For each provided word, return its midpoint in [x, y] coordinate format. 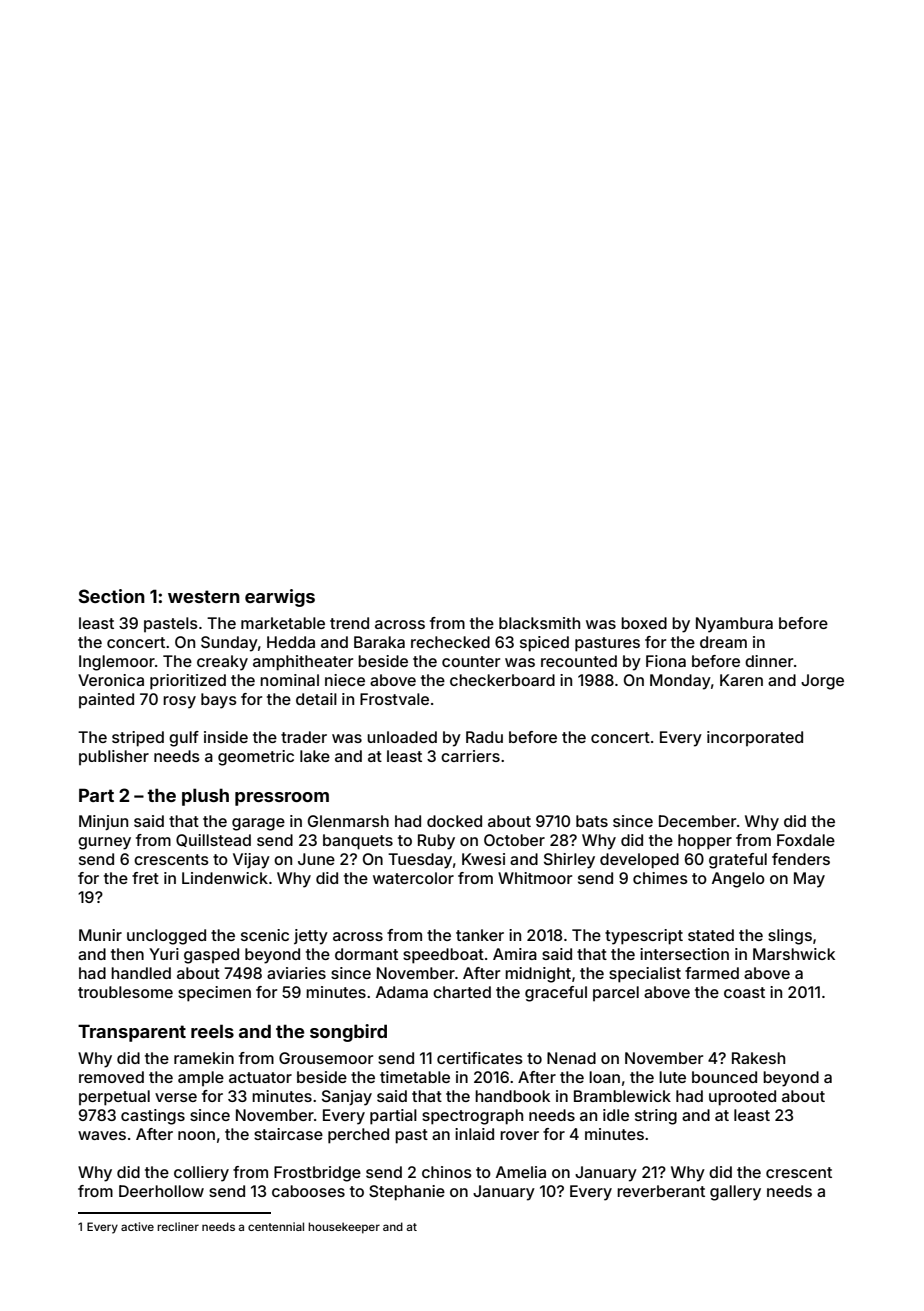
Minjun [103, 822]
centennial [276, 1226]
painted [106, 700]
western [204, 596]
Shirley [569, 861]
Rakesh [758, 1058]
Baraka [379, 642]
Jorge [822, 682]
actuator [260, 1077]
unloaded [402, 737]
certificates [480, 1058]
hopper [705, 842]
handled [141, 973]
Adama [402, 992]
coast [744, 992]
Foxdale [806, 840]
